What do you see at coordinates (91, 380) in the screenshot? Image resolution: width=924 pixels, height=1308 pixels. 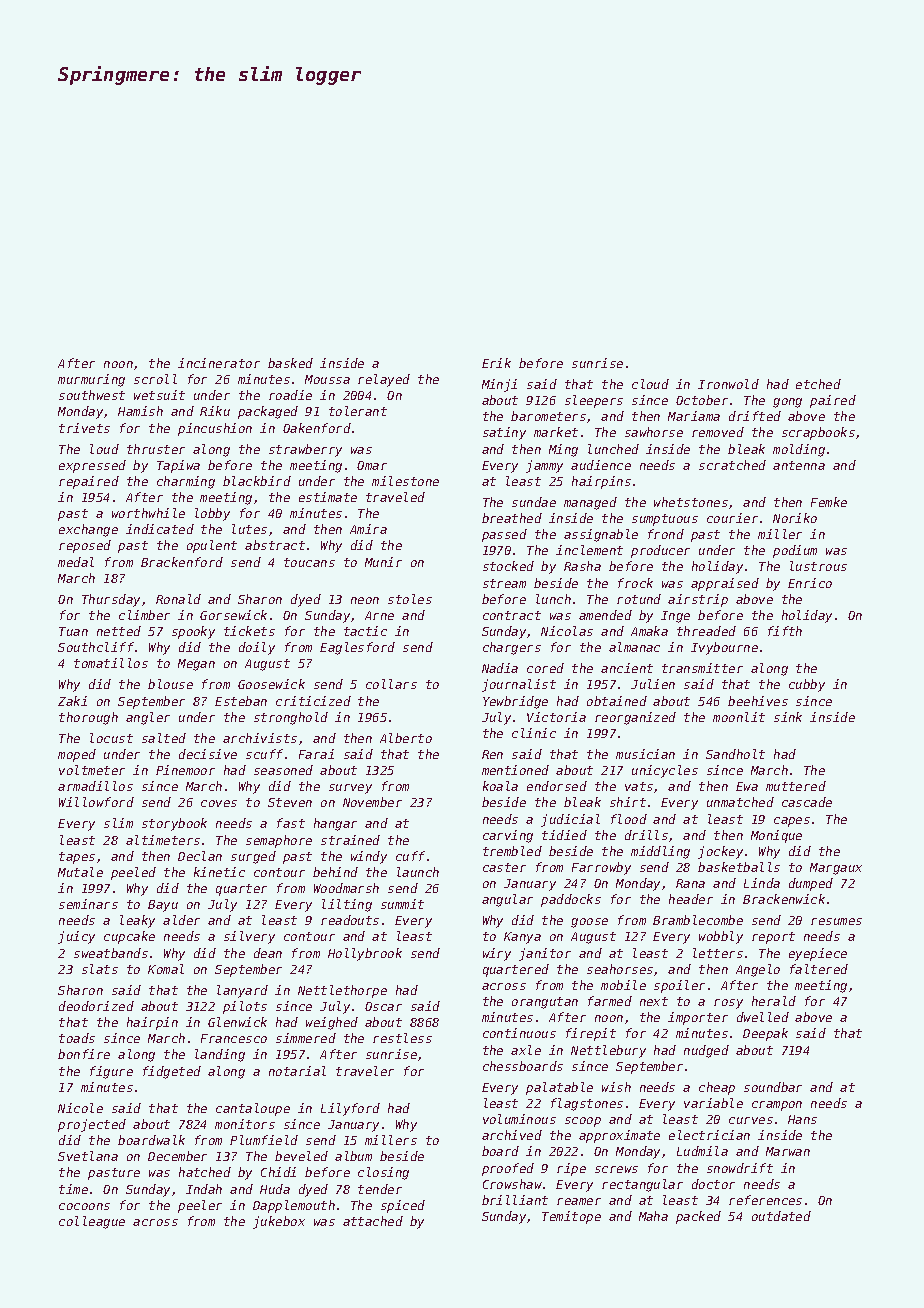 I see `murmuring` at bounding box center [91, 380].
